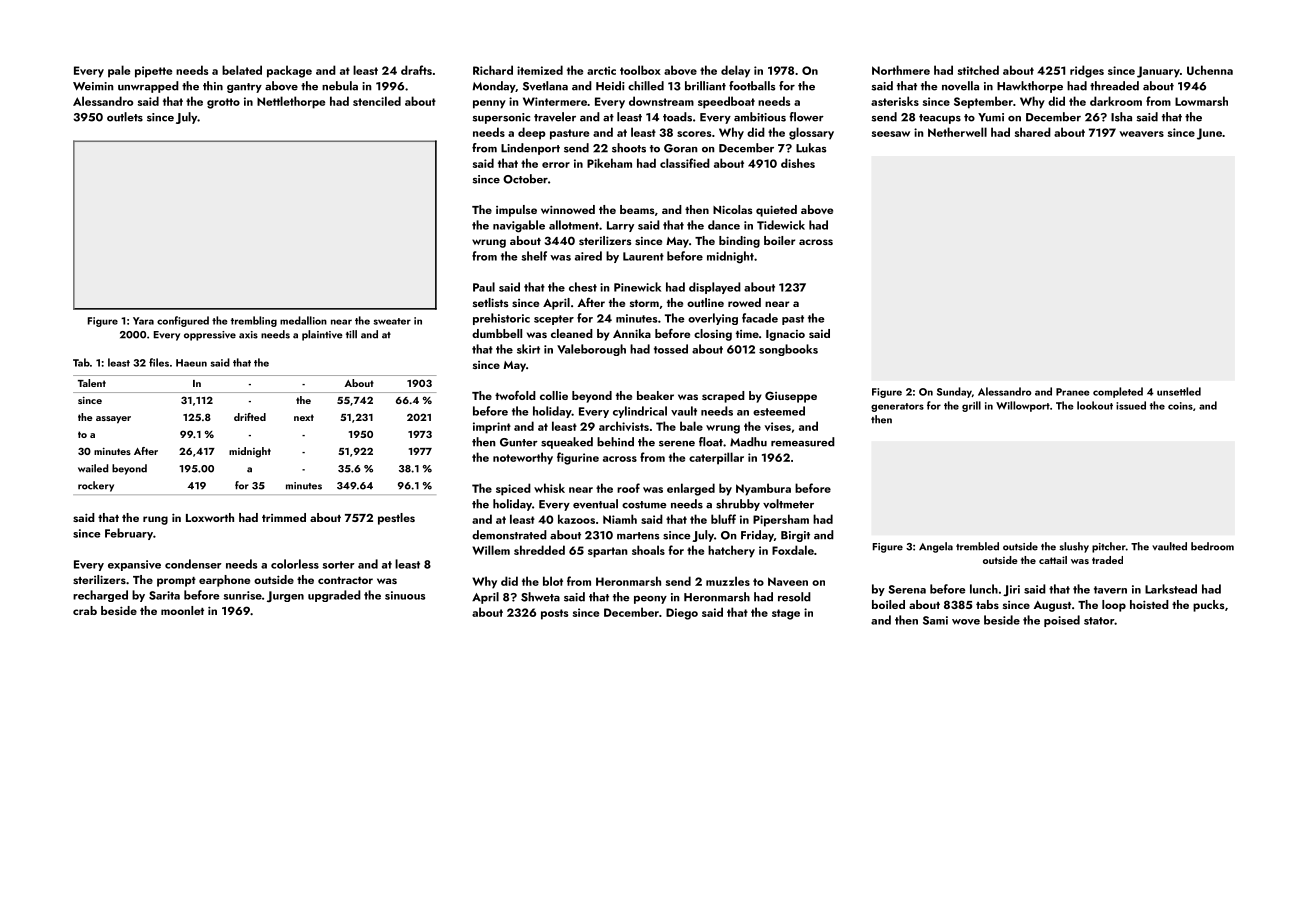 This screenshot has width=1308, height=924. What do you see at coordinates (671, 349) in the screenshot?
I see `tossed` at bounding box center [671, 349].
